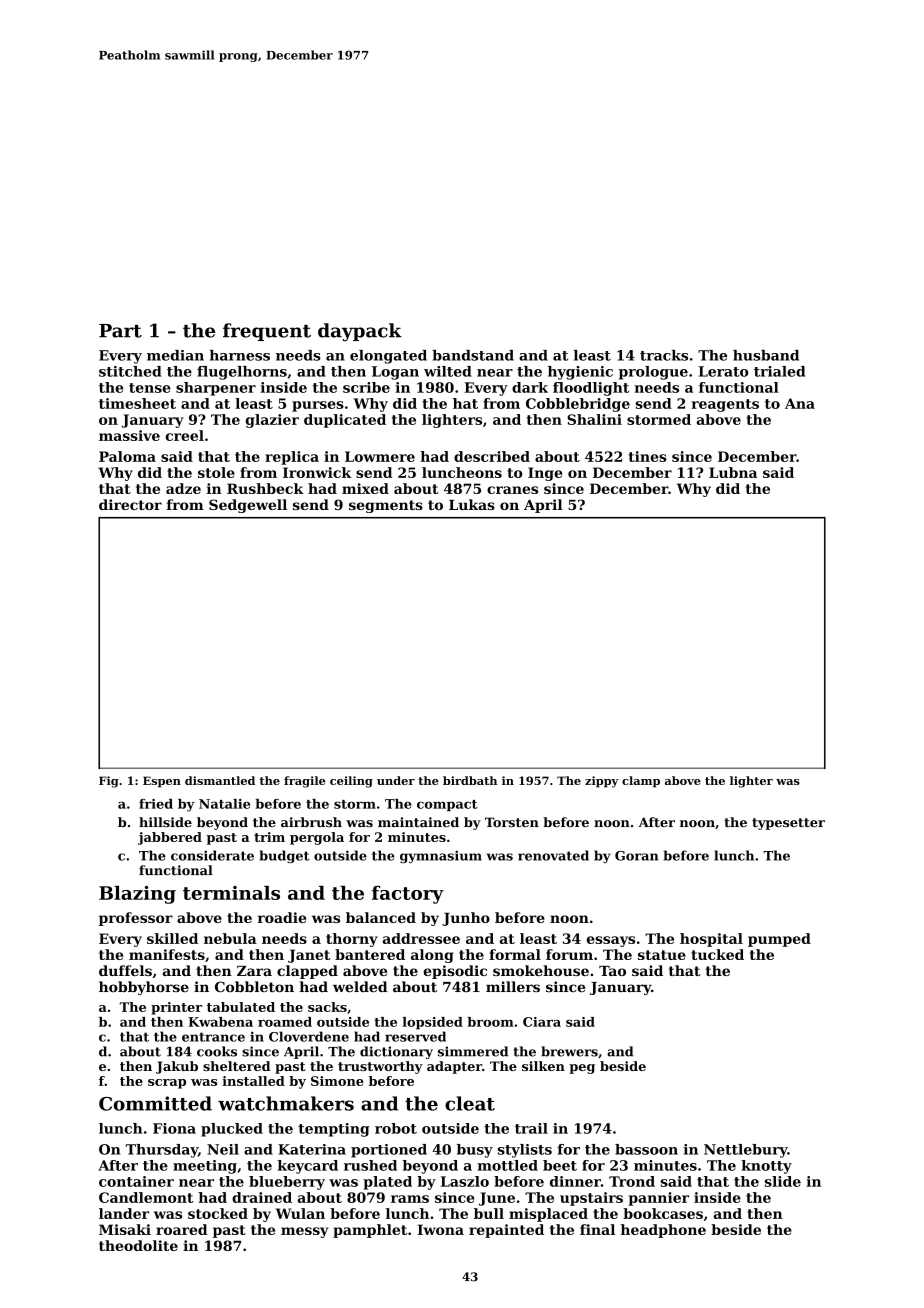  I want to click on director, so click(130, 504).
